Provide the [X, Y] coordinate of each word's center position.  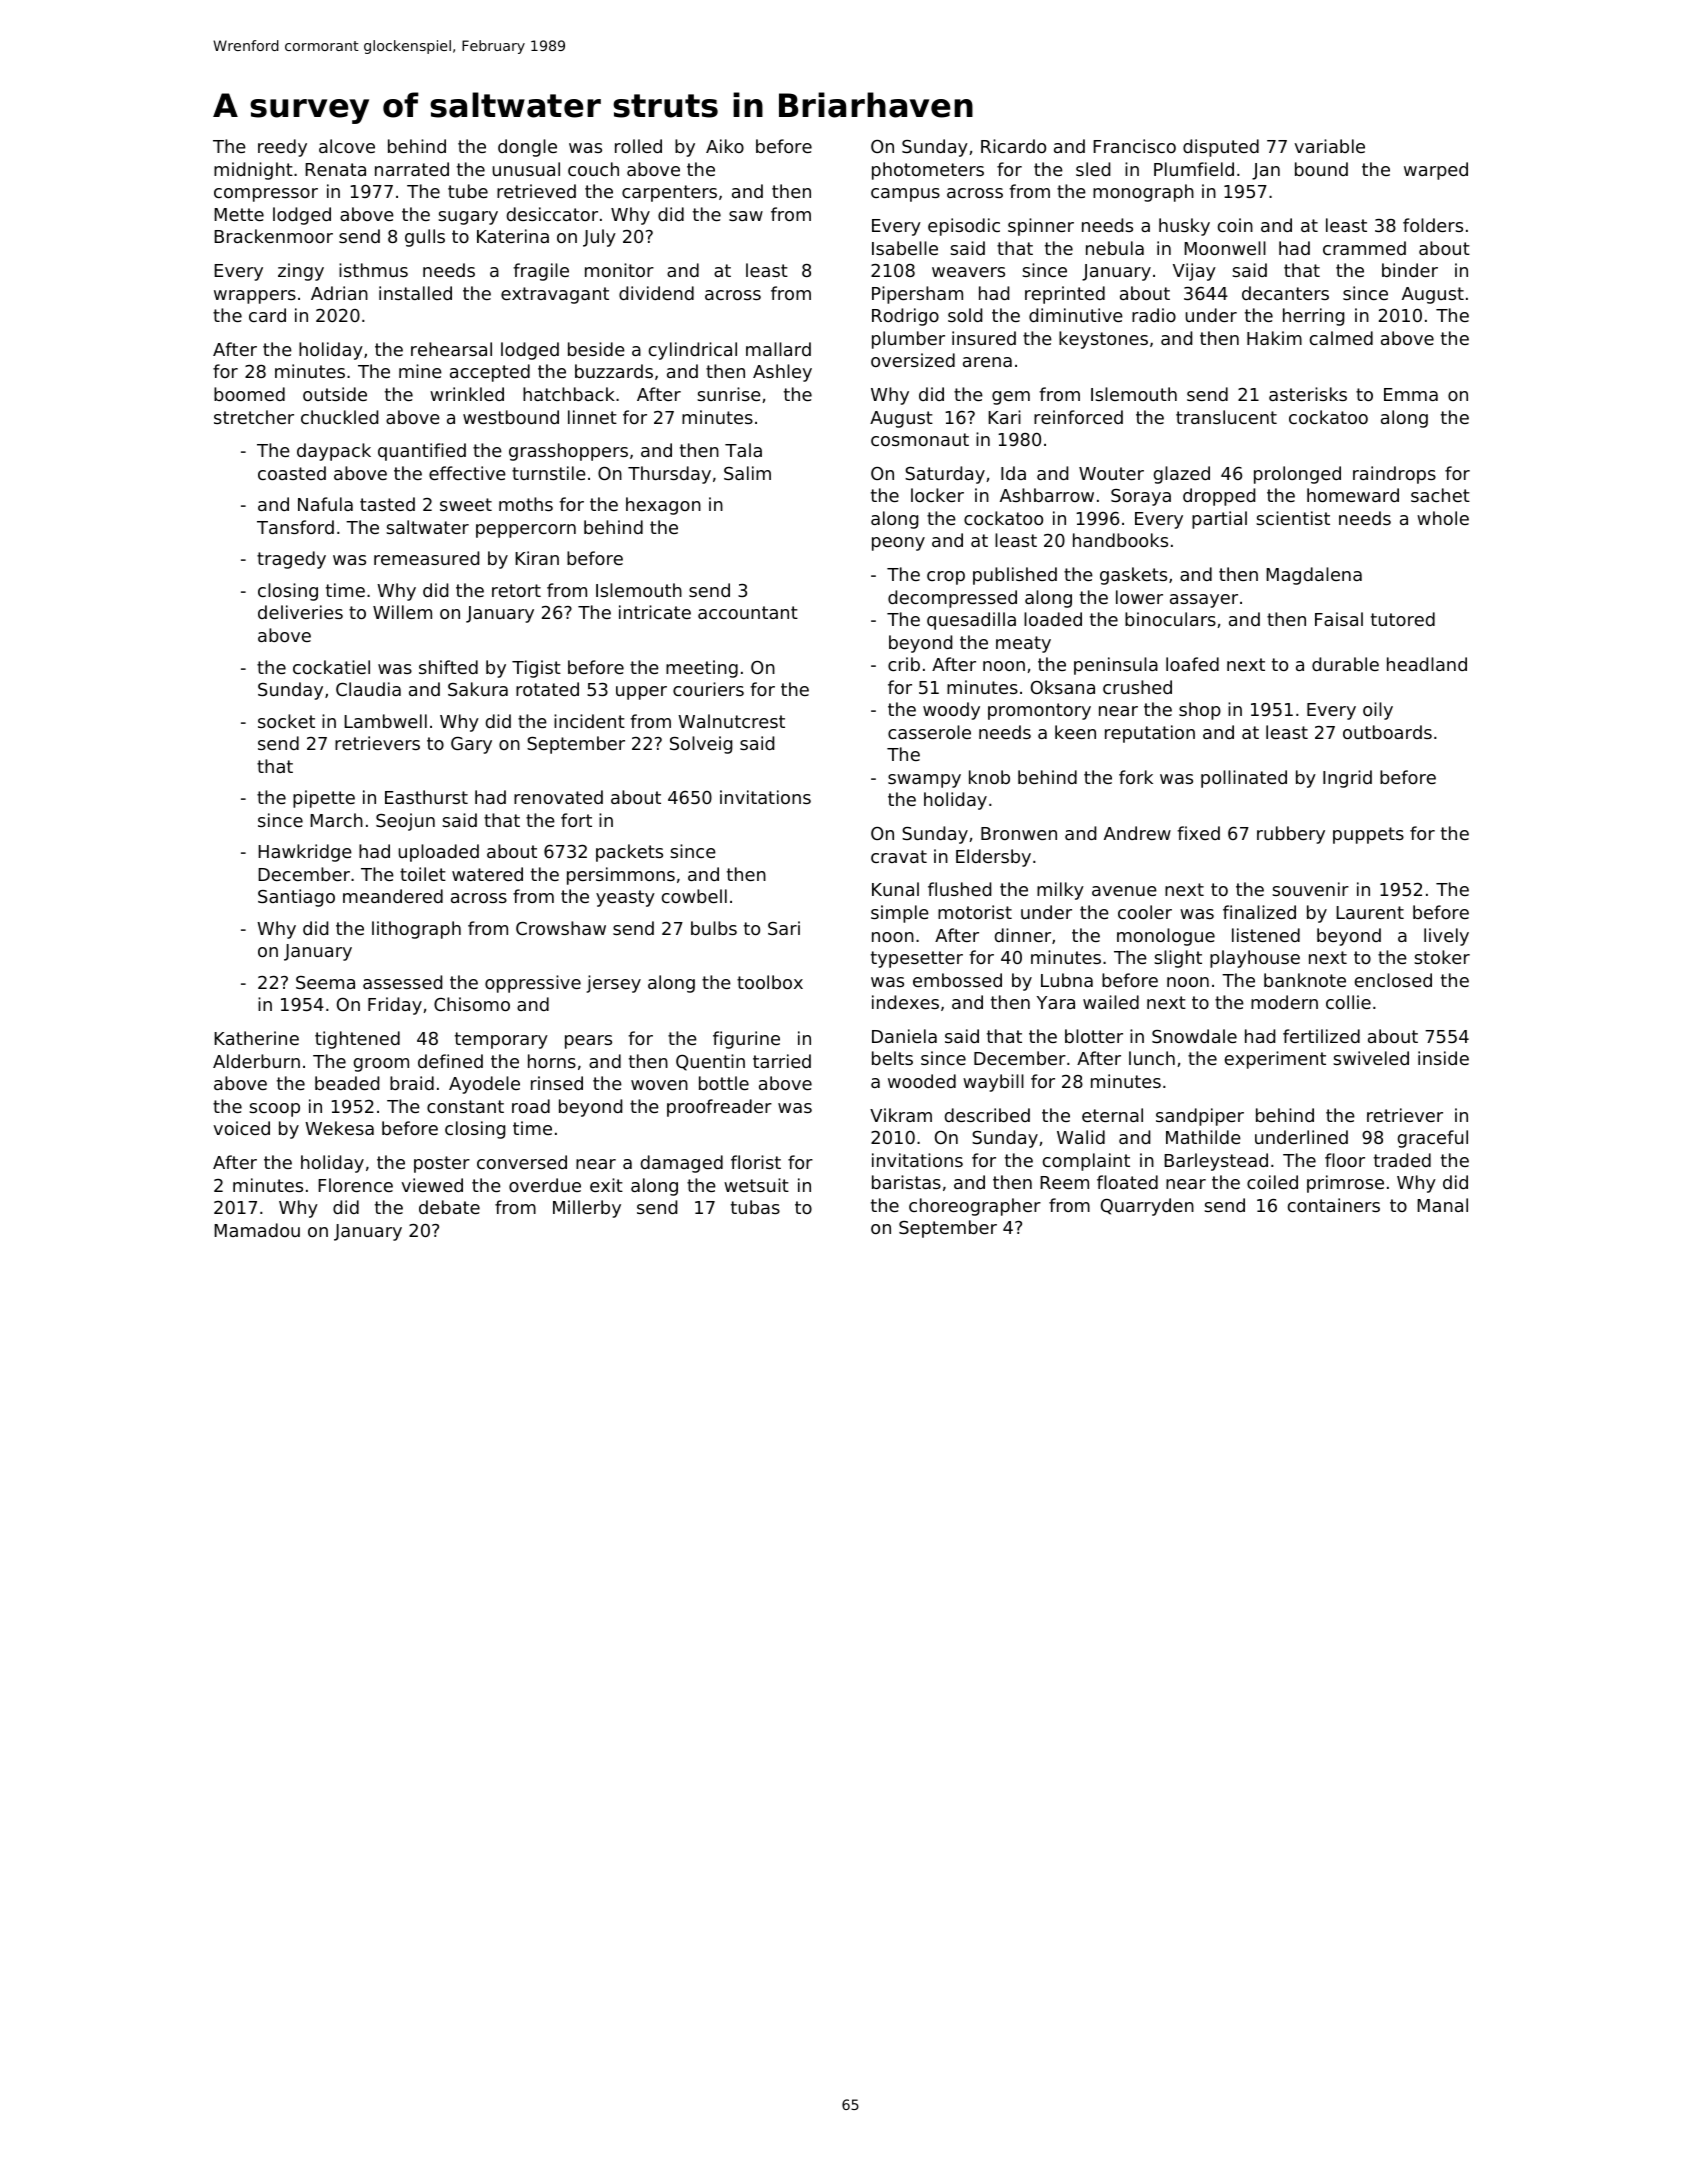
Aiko [725, 146]
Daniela [904, 1036]
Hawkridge [305, 853]
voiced [241, 1128]
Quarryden [1147, 1207]
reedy [282, 148]
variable [1329, 146]
